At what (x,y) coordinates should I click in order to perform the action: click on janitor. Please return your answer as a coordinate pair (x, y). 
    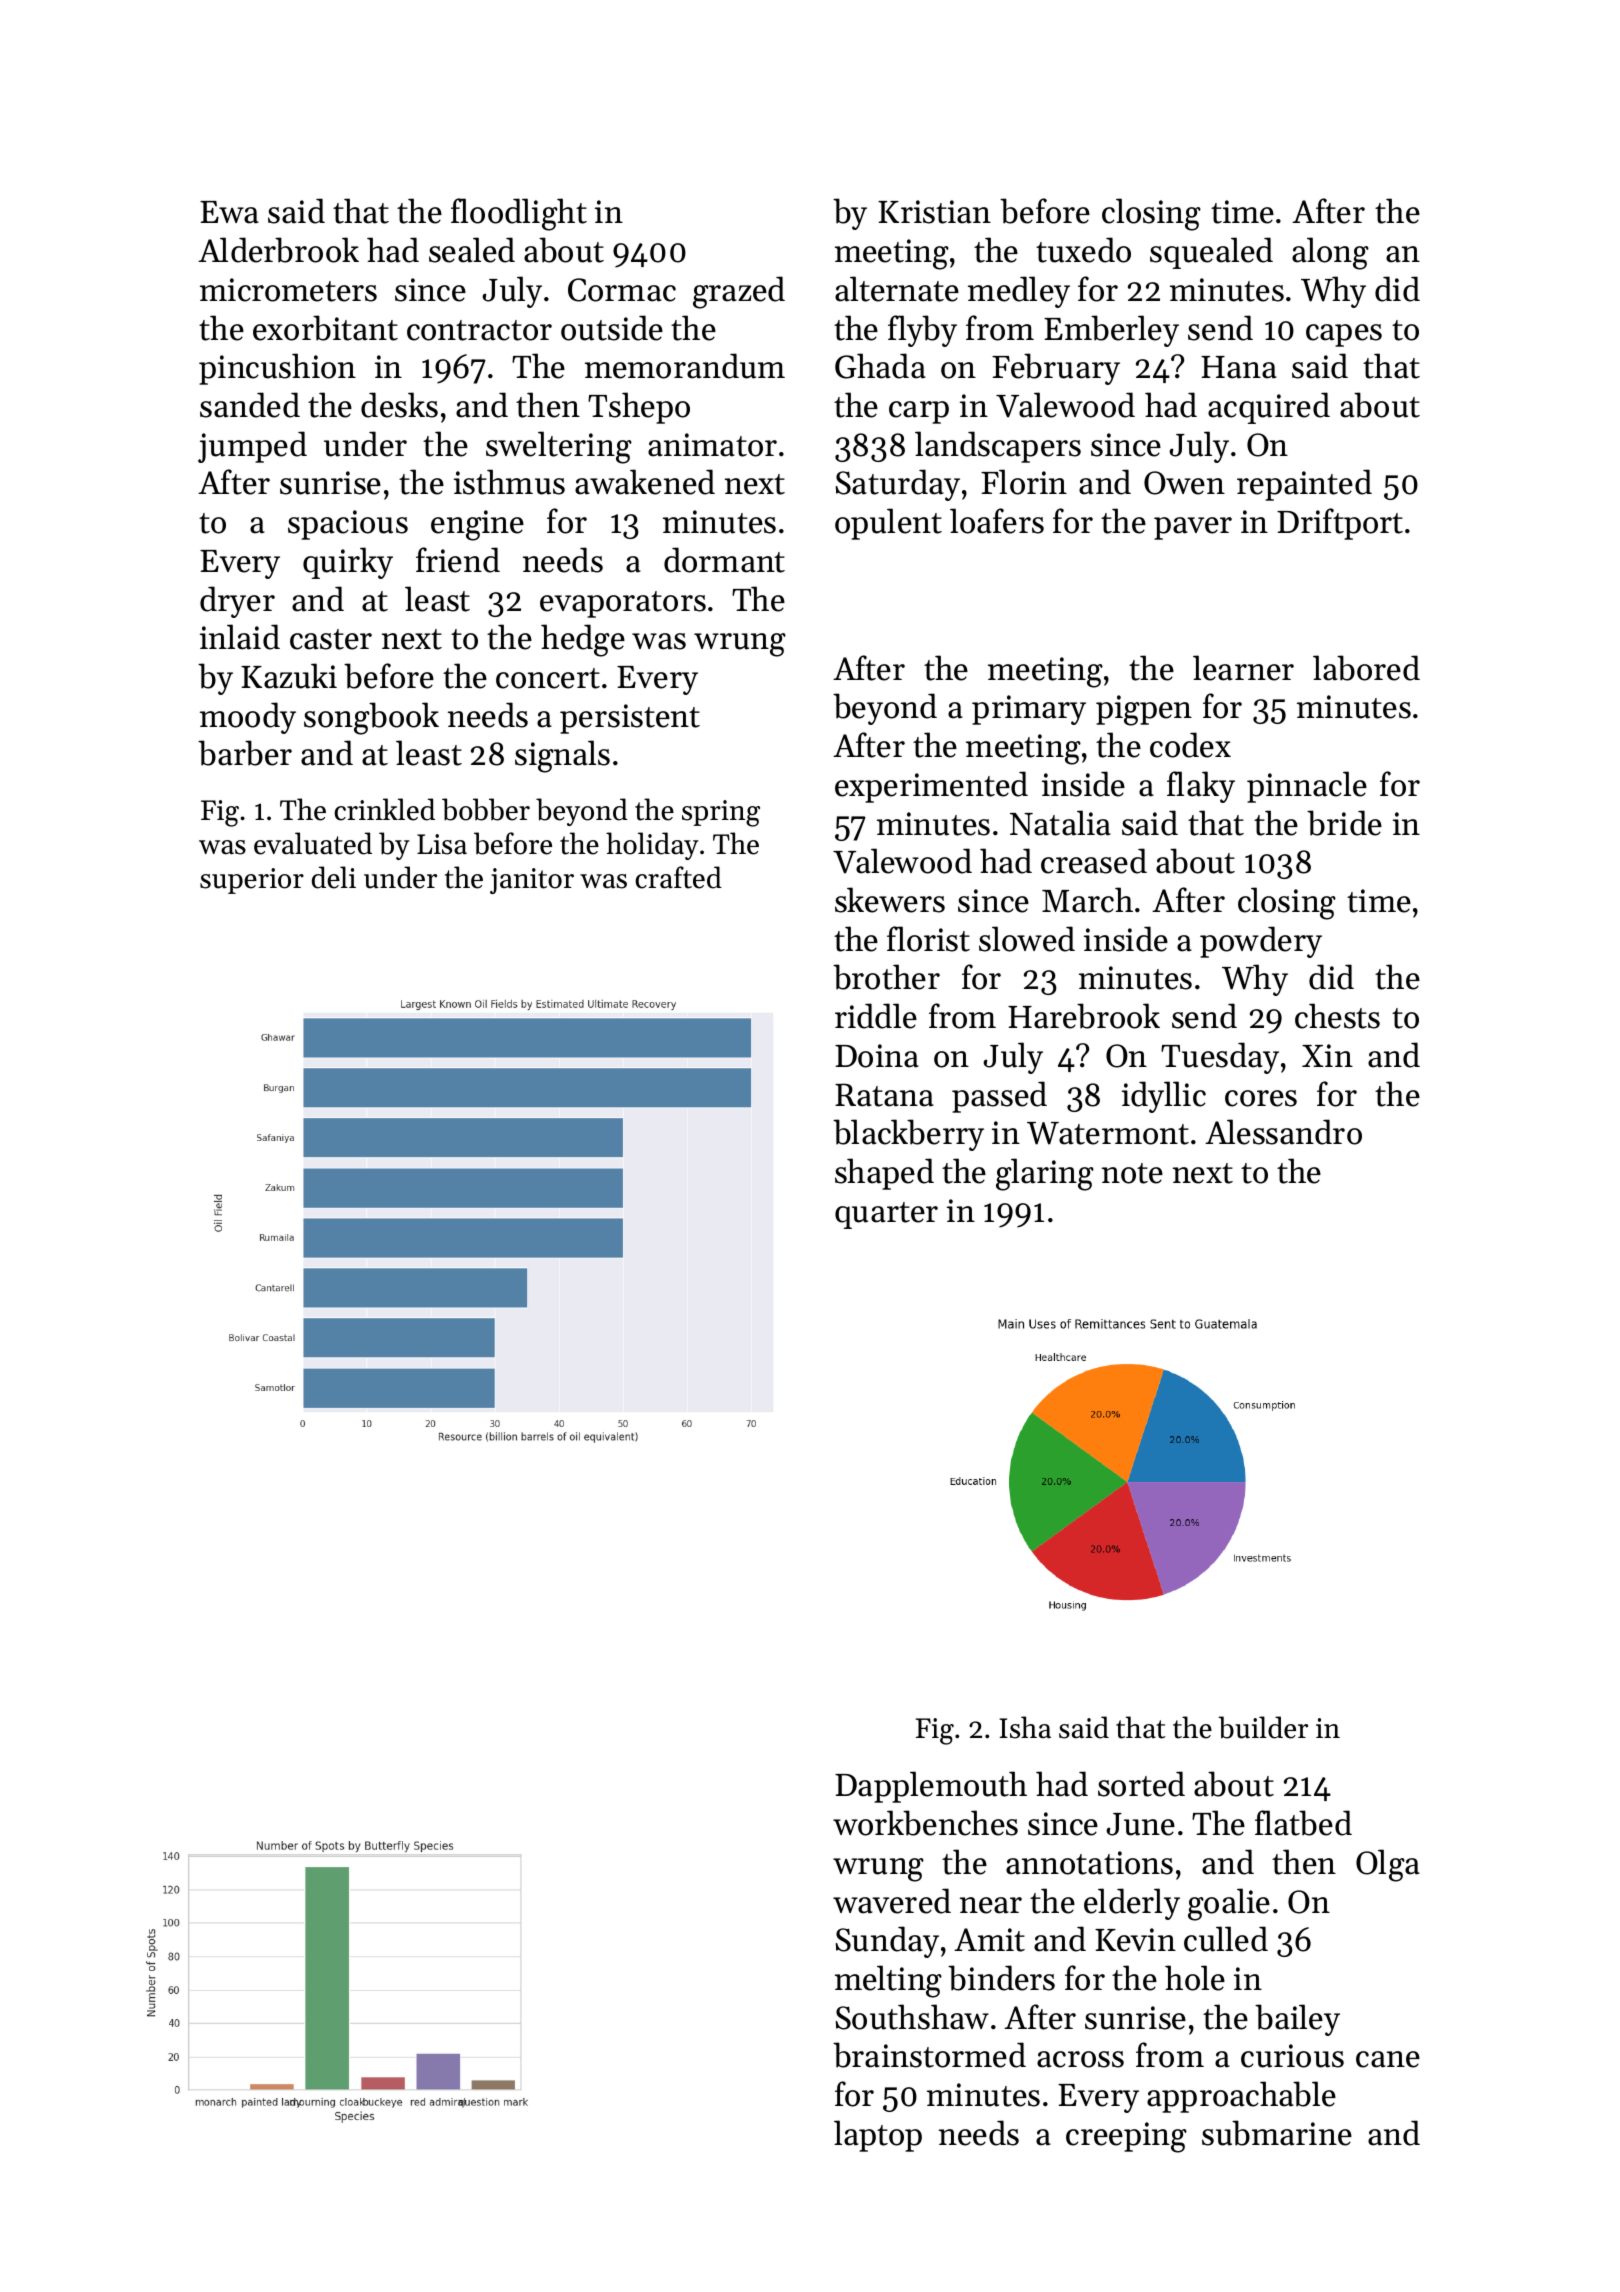
    Looking at the image, I should click on (532, 881).
